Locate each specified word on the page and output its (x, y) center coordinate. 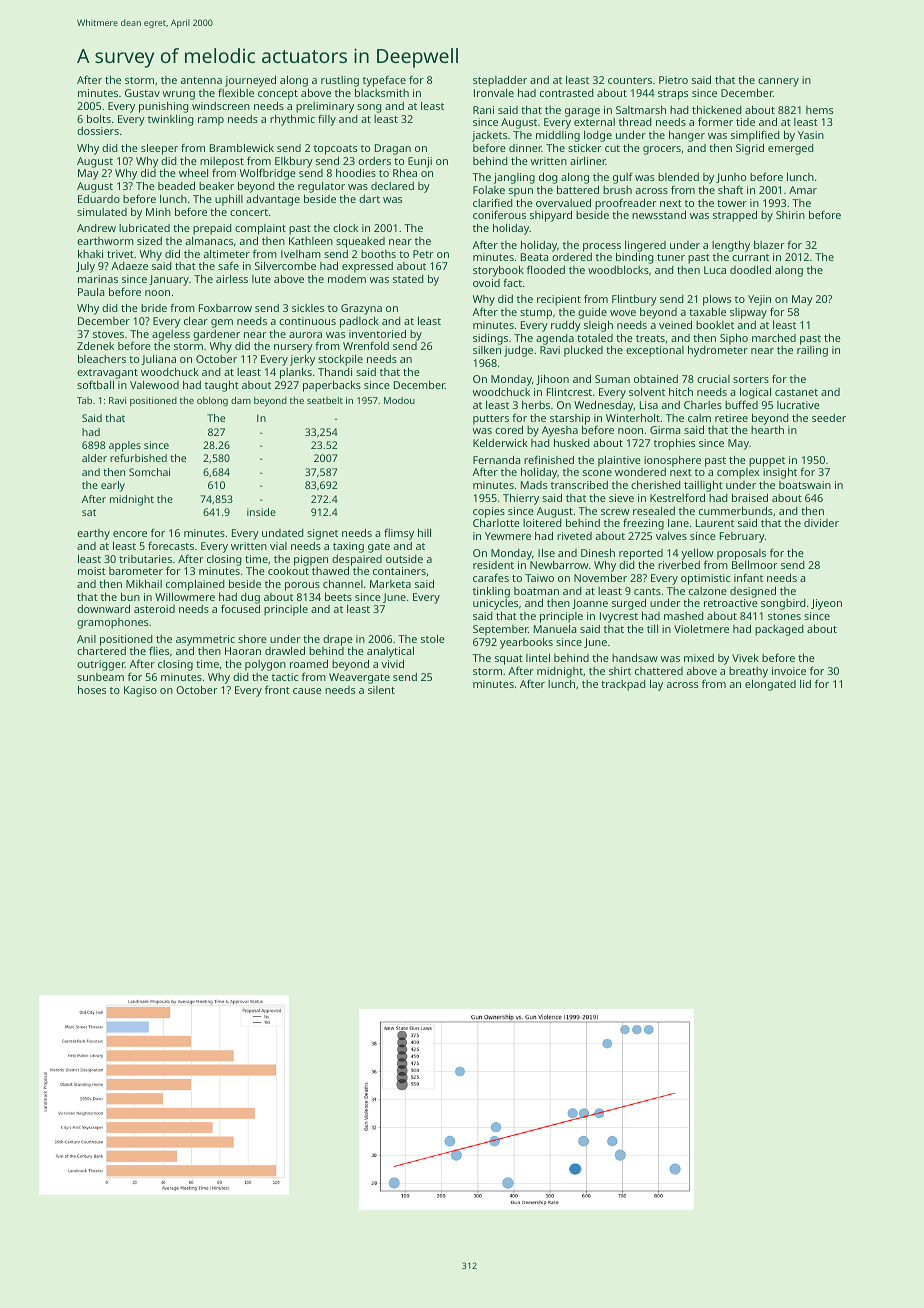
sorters (751, 379)
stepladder (500, 81)
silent (381, 690)
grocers (662, 150)
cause (307, 691)
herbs (536, 405)
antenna (201, 80)
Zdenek (95, 345)
